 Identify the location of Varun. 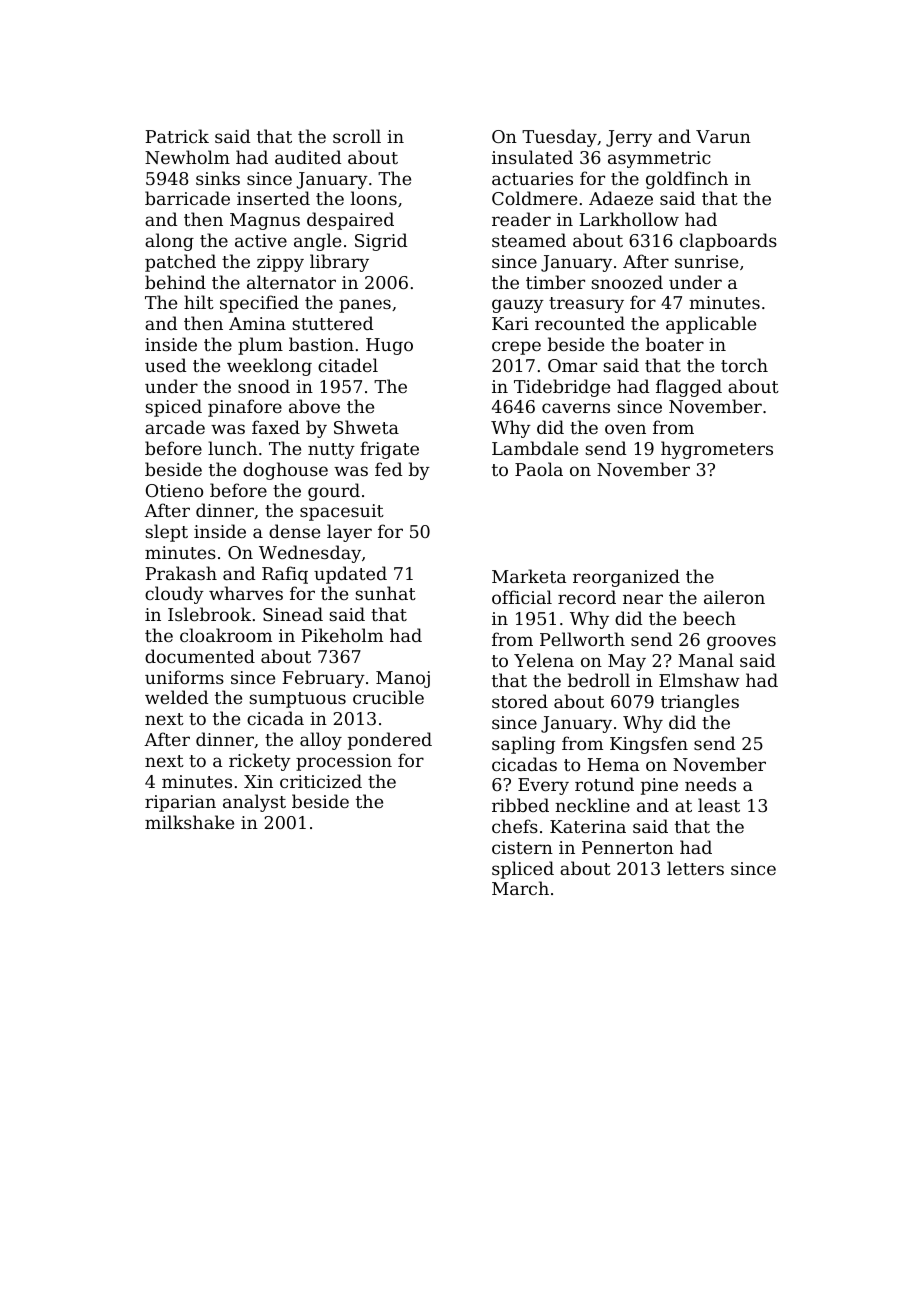
(723, 136).
